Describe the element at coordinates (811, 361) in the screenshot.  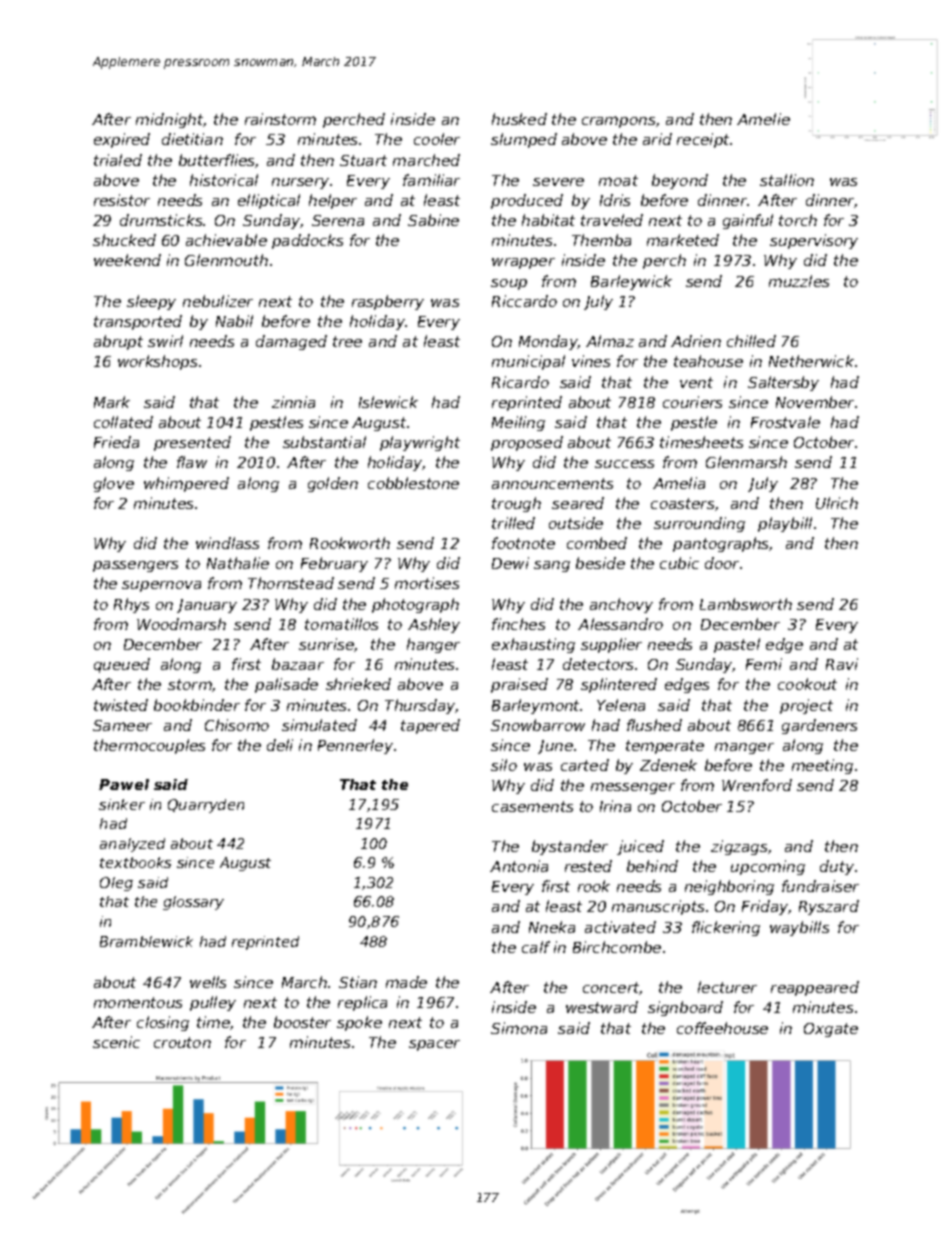
I see `Netherwick` at that location.
